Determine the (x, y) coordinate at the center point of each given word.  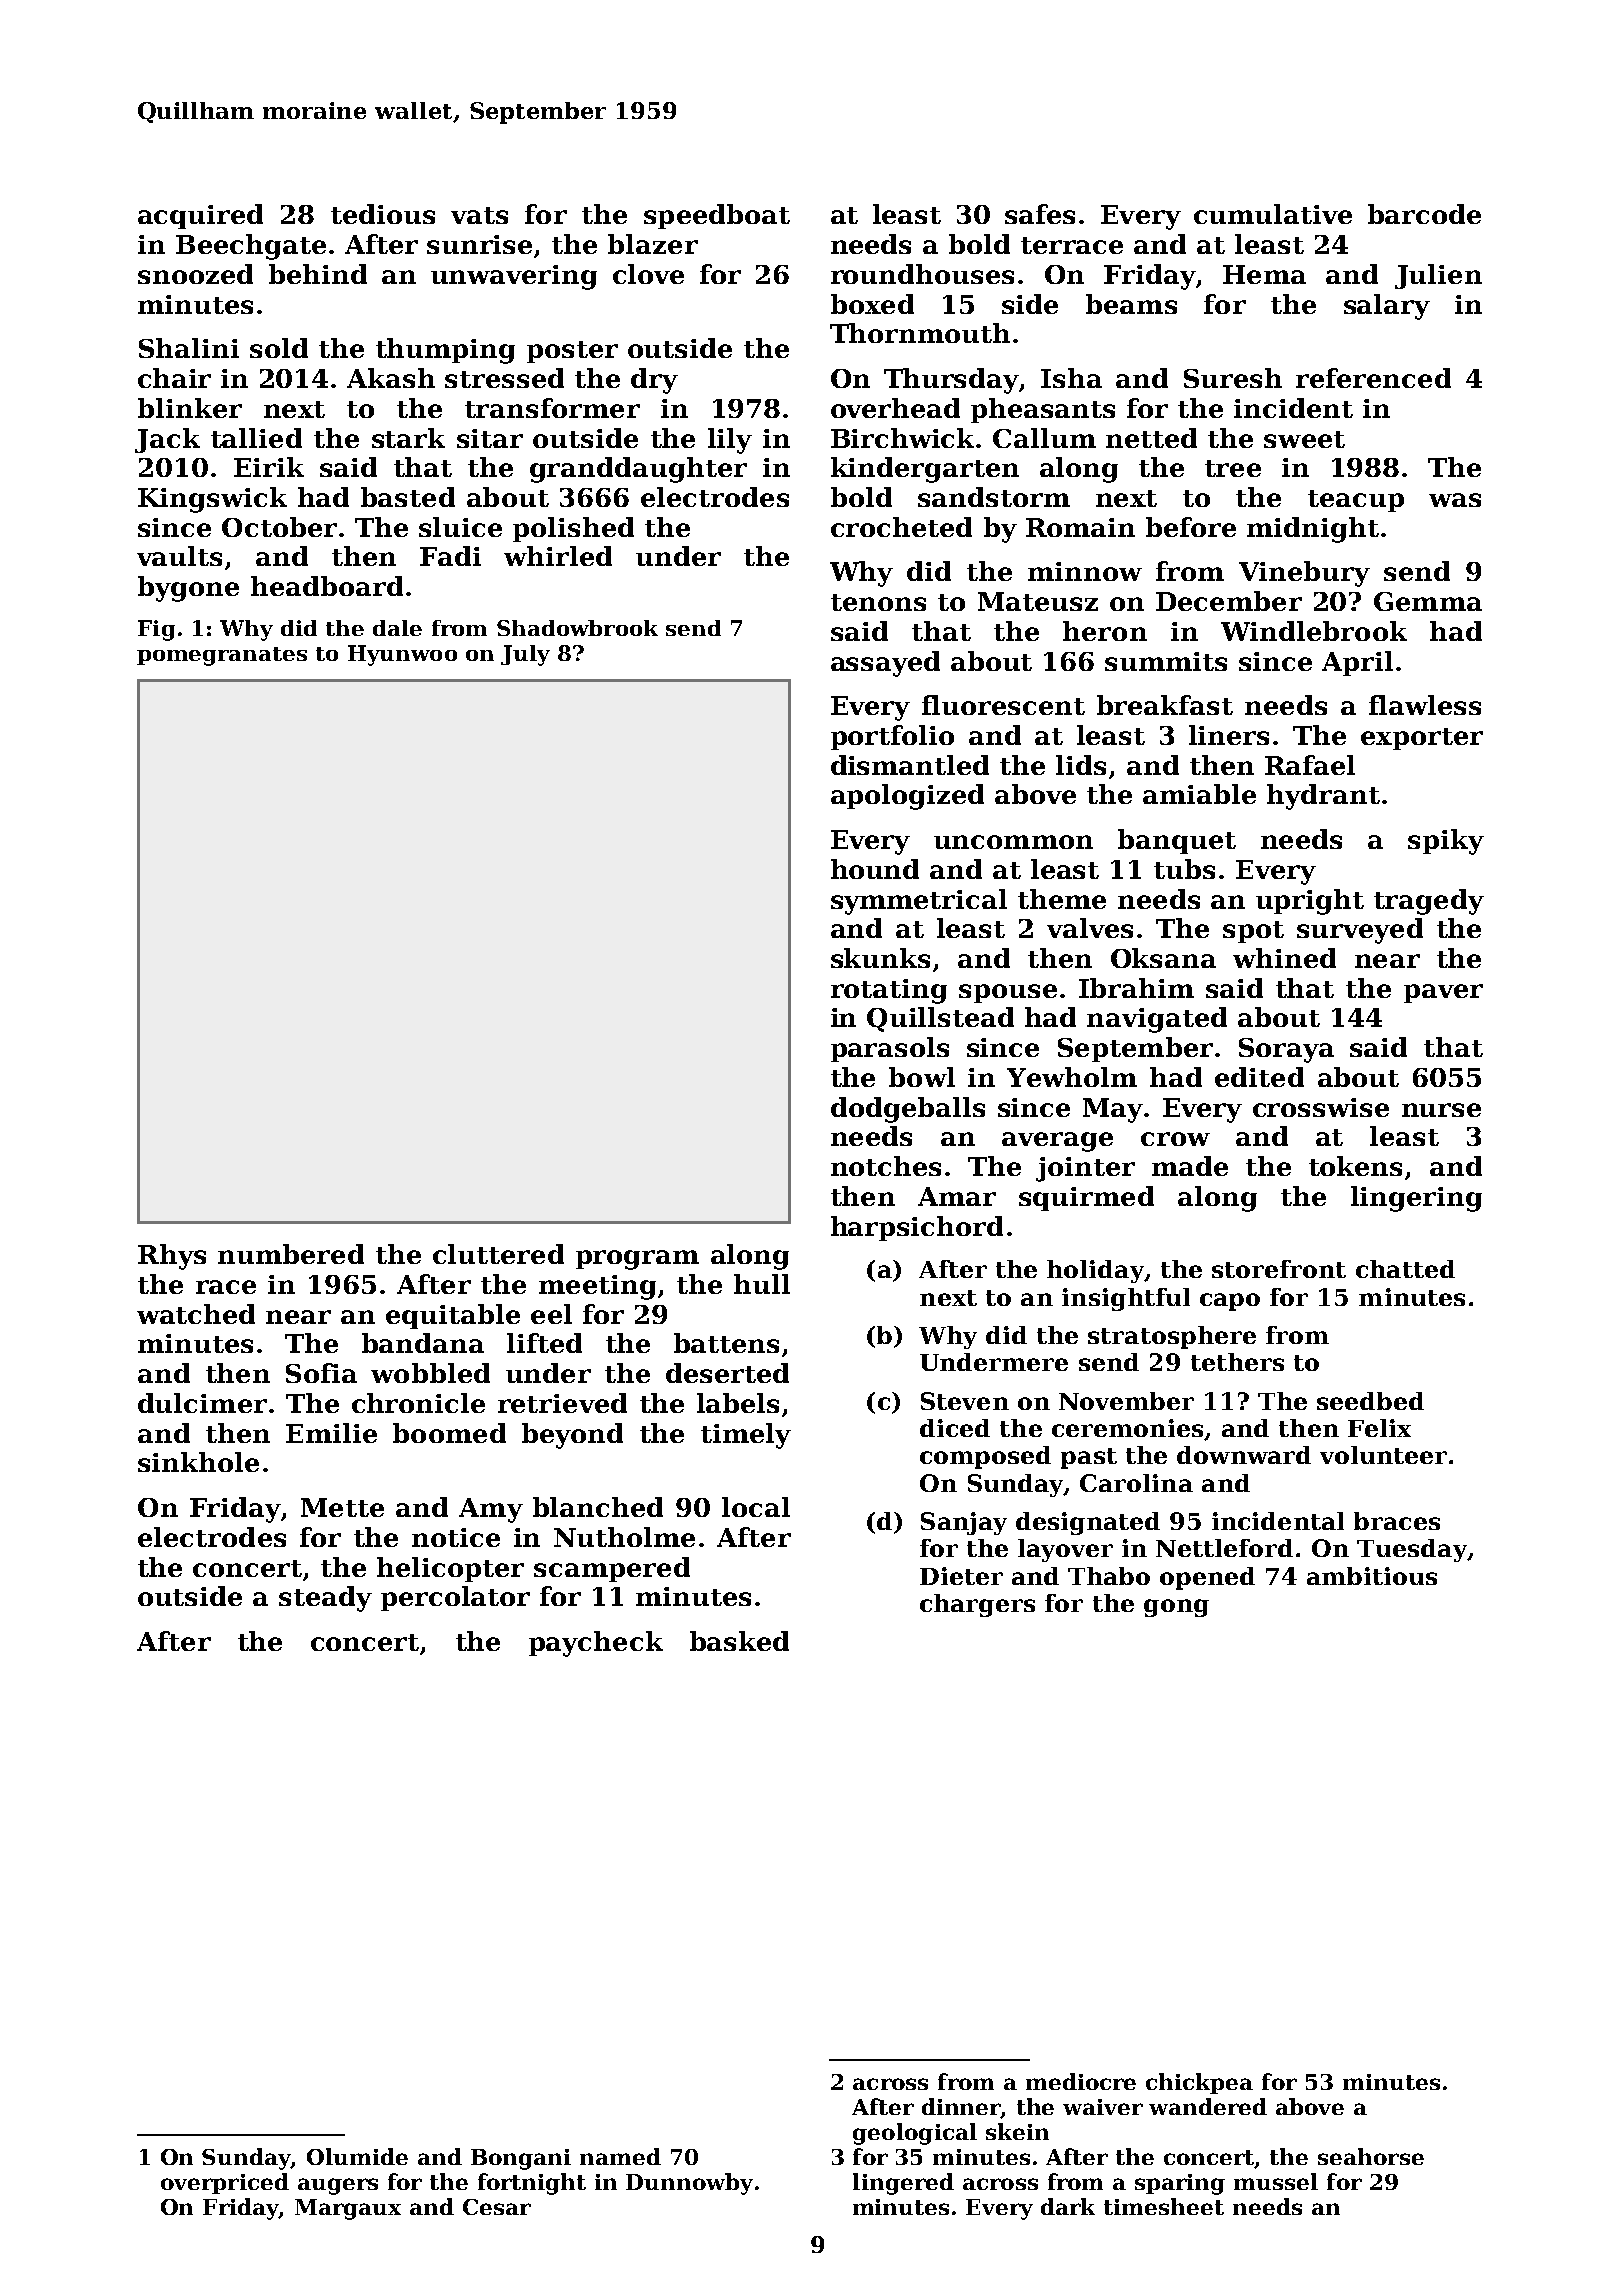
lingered (903, 2184)
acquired (200, 216)
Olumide (357, 2156)
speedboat (717, 216)
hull (762, 1284)
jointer (1085, 1169)
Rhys (172, 1257)
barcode (1424, 214)
